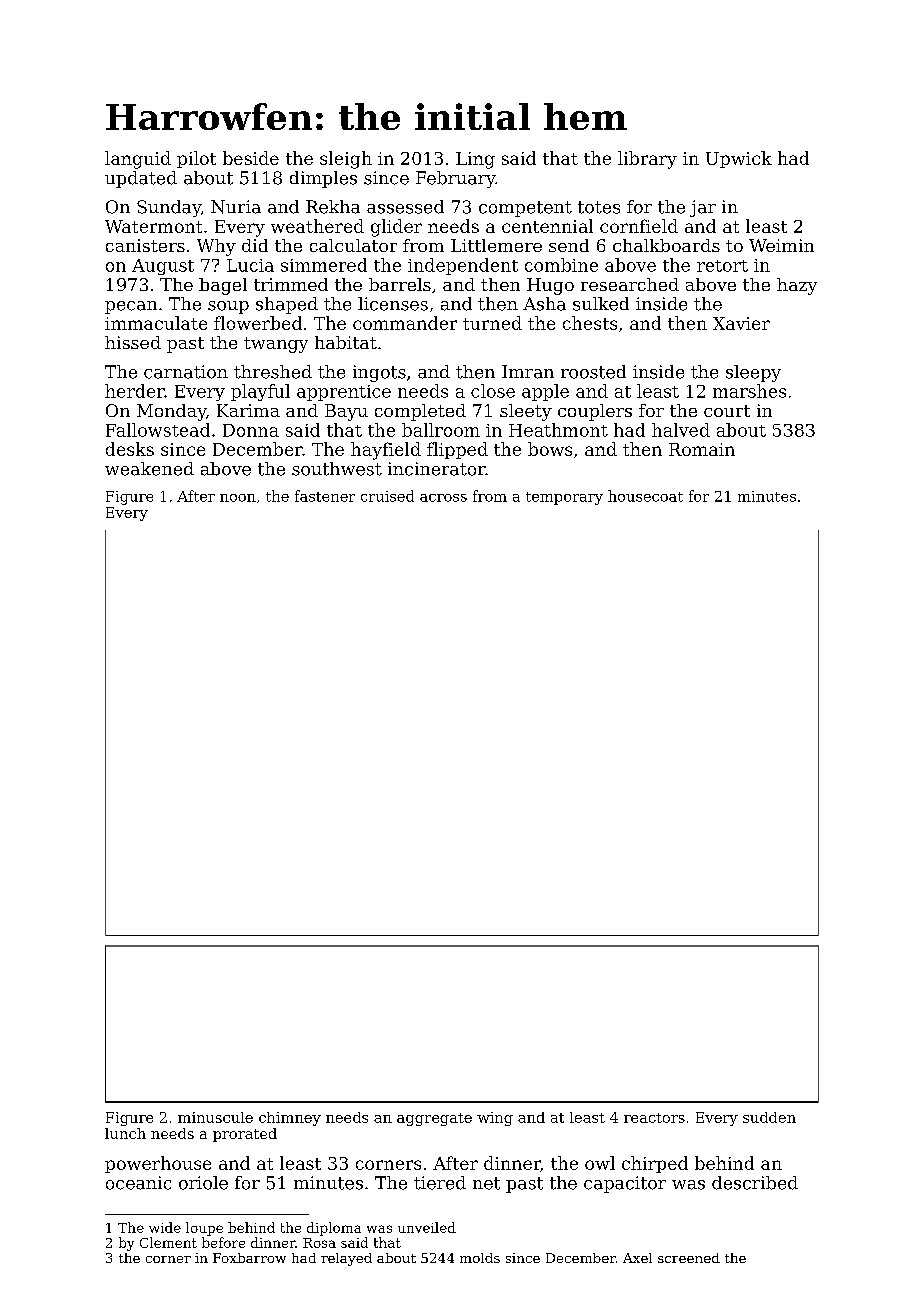  I want to click on retort, so click(722, 266).
